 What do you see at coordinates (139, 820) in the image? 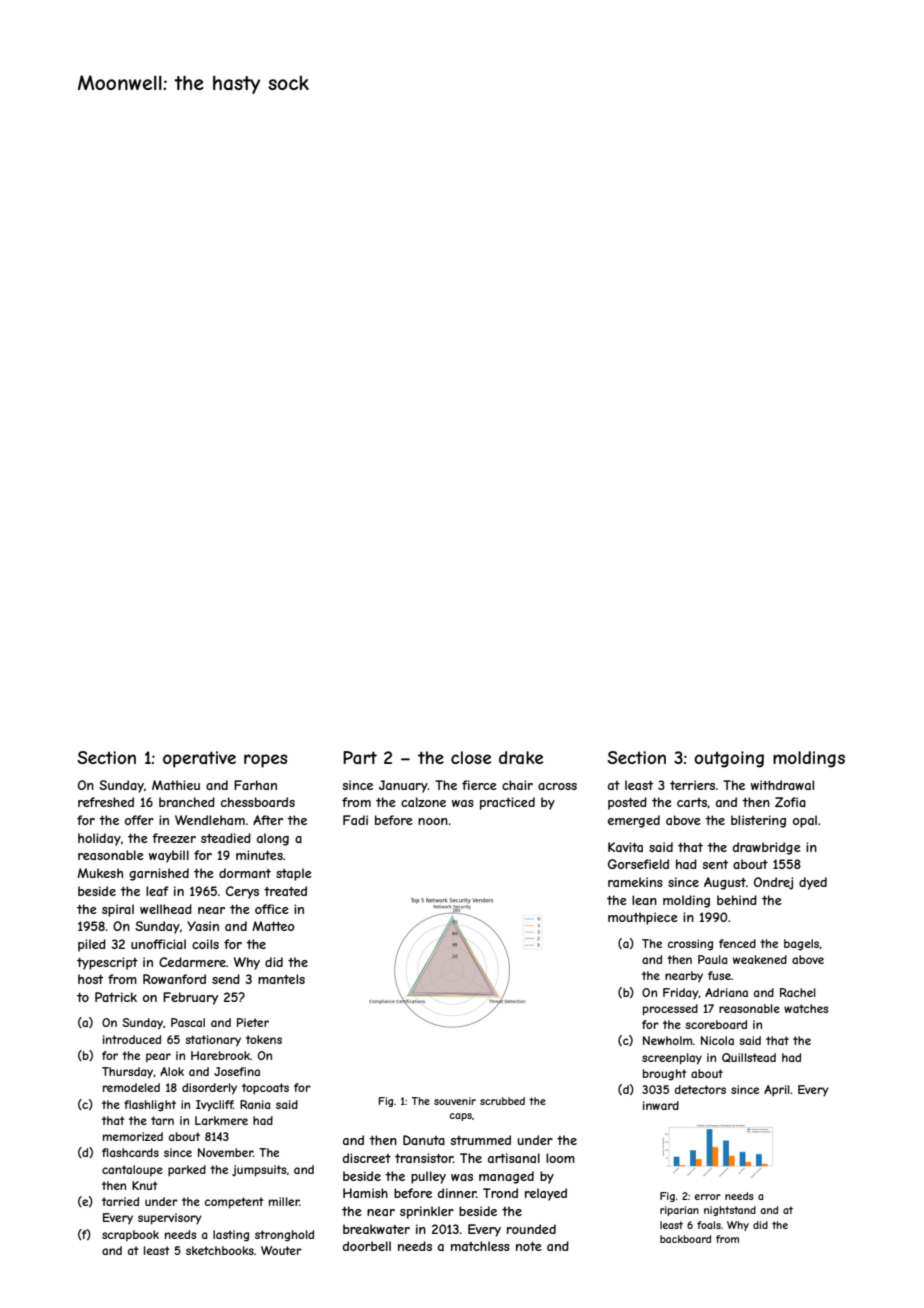
I see `offer` at bounding box center [139, 820].
